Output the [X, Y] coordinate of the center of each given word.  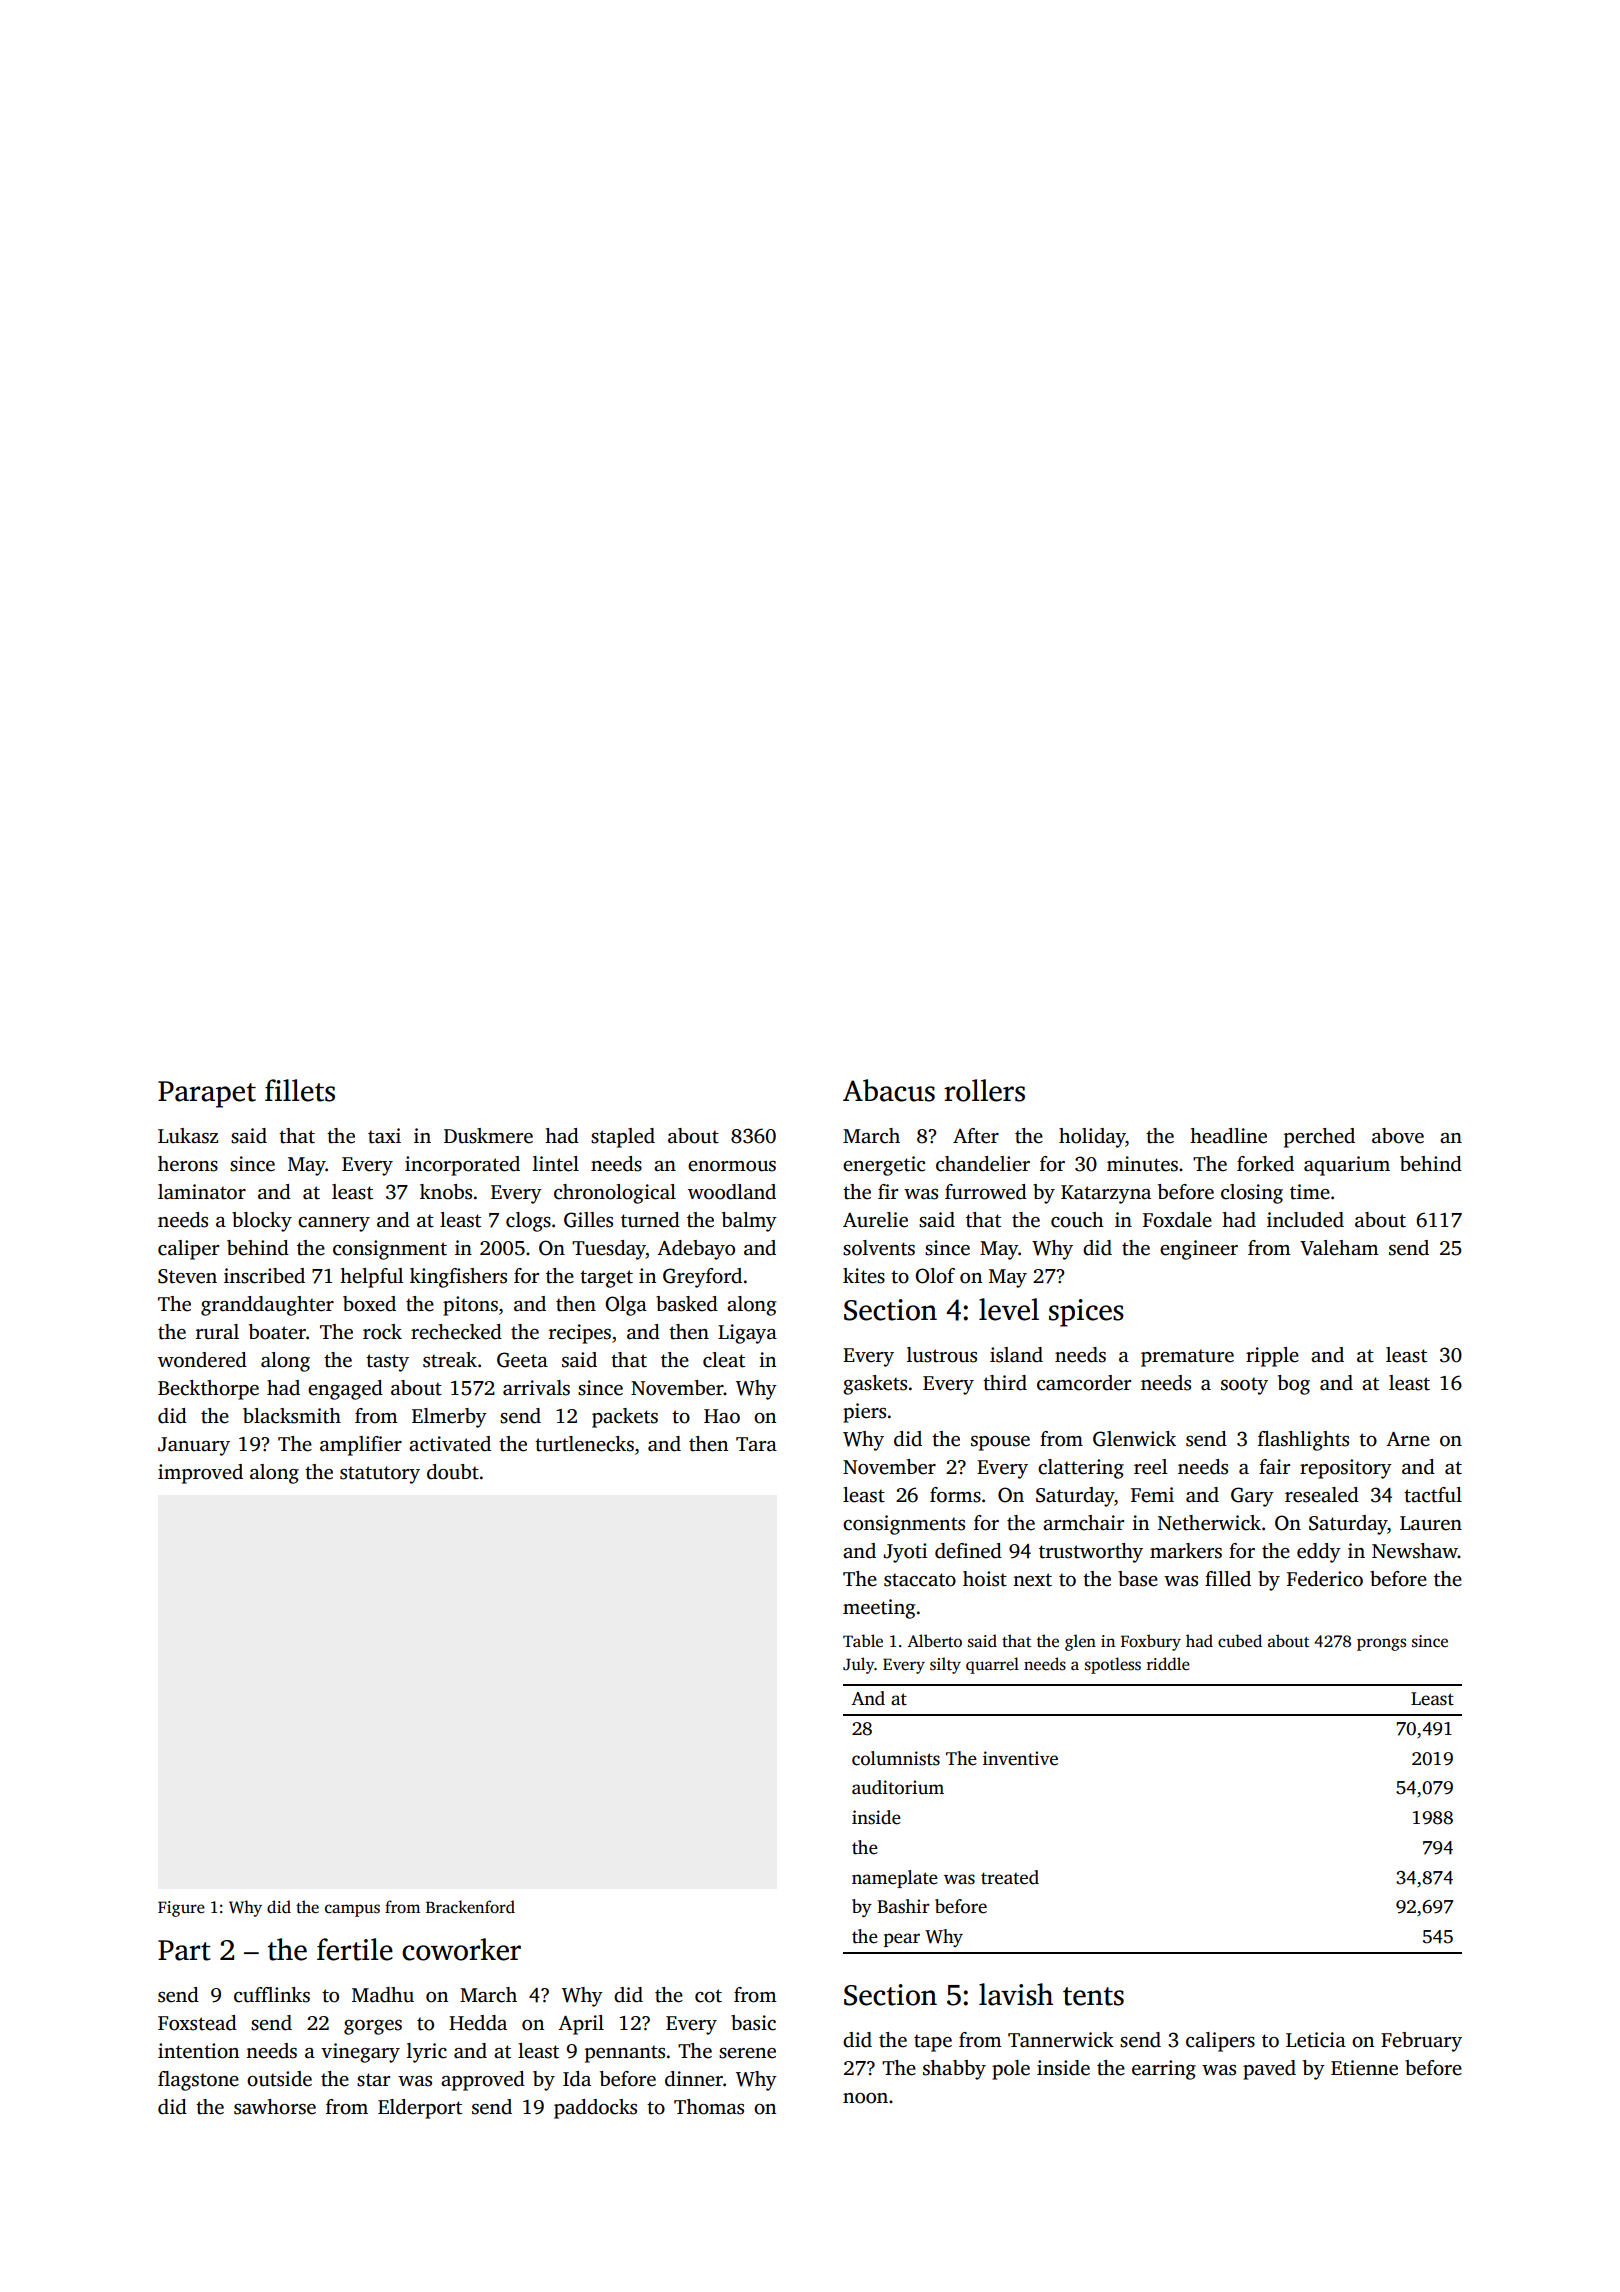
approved [483, 2081]
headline [1228, 1136]
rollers [984, 1090]
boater [277, 1332]
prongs [1381, 1644]
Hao [722, 1416]
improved [200, 1474]
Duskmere [488, 1136]
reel [1150, 1467]
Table [863, 1640]
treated [1010, 1877]
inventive [1020, 1758]
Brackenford [470, 1907]
